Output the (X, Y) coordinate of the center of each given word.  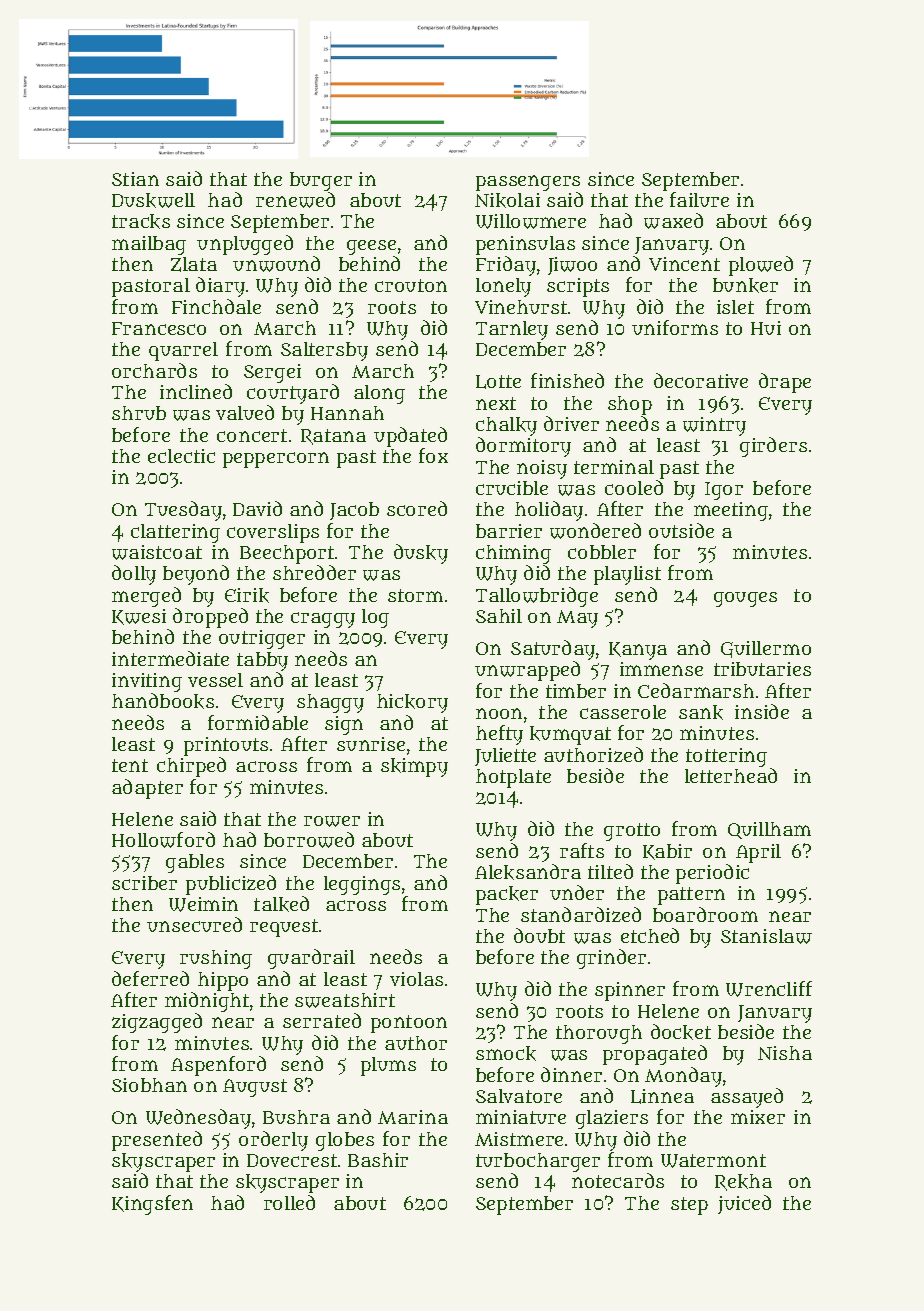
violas (416, 979)
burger (321, 181)
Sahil (499, 616)
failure (699, 199)
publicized (231, 885)
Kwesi (139, 617)
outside (681, 530)
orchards (154, 370)
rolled (289, 1202)
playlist (627, 575)
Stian (135, 179)
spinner (630, 991)
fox (433, 455)
